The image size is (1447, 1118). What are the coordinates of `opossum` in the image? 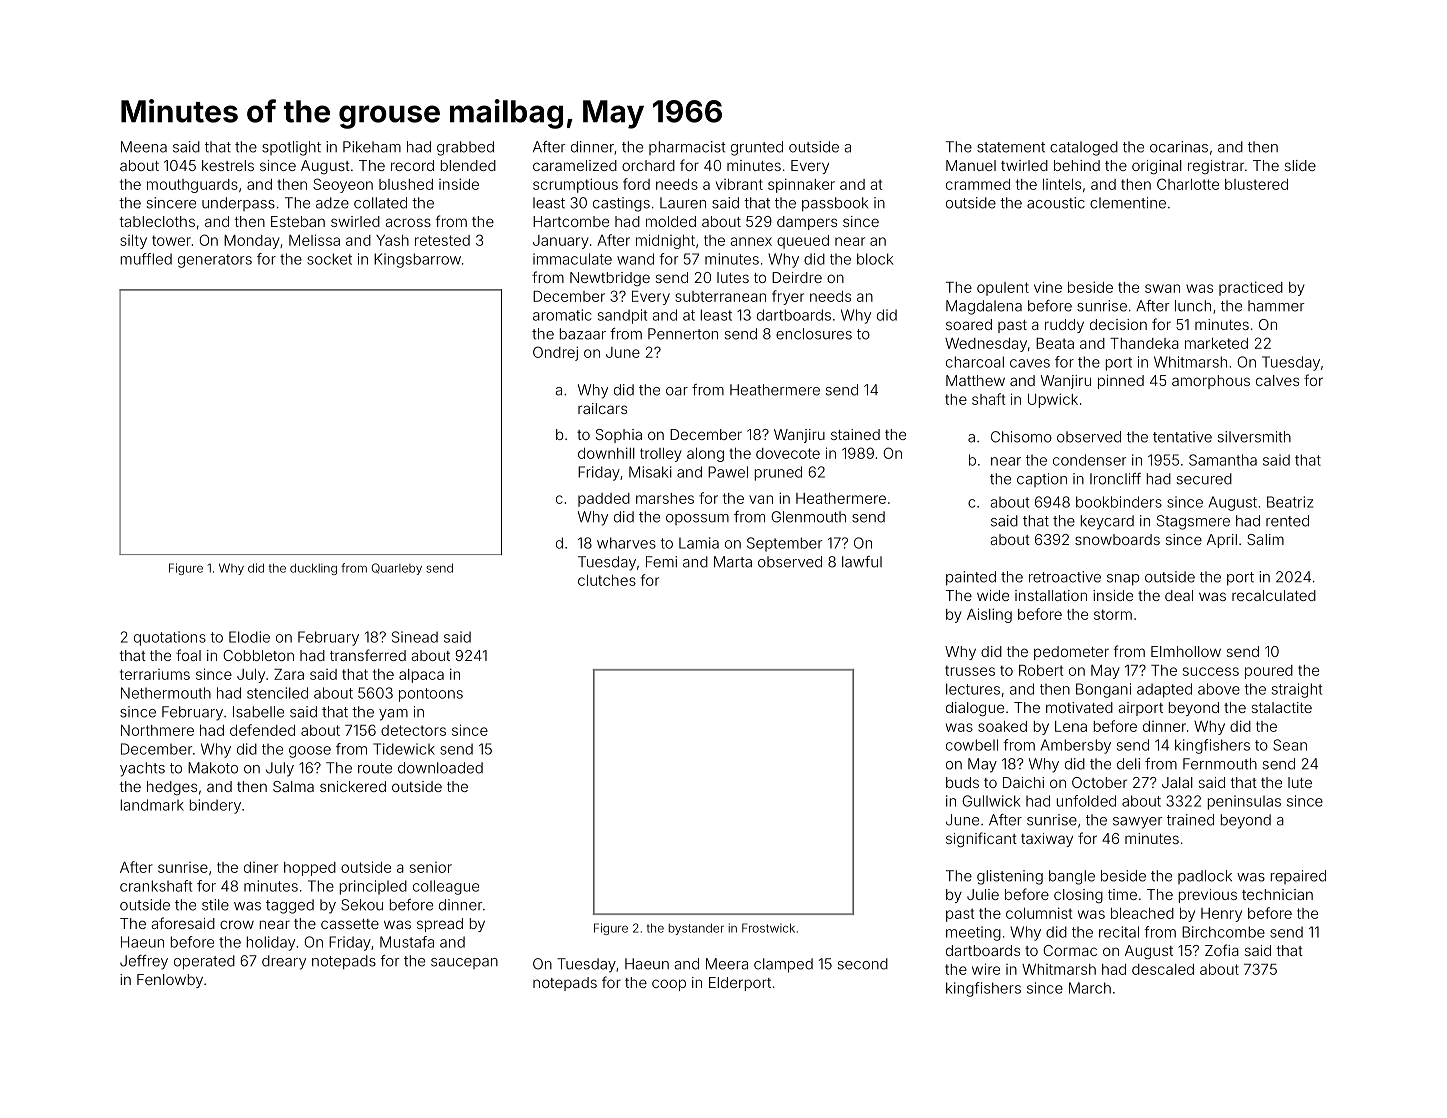 It's located at (697, 519).
